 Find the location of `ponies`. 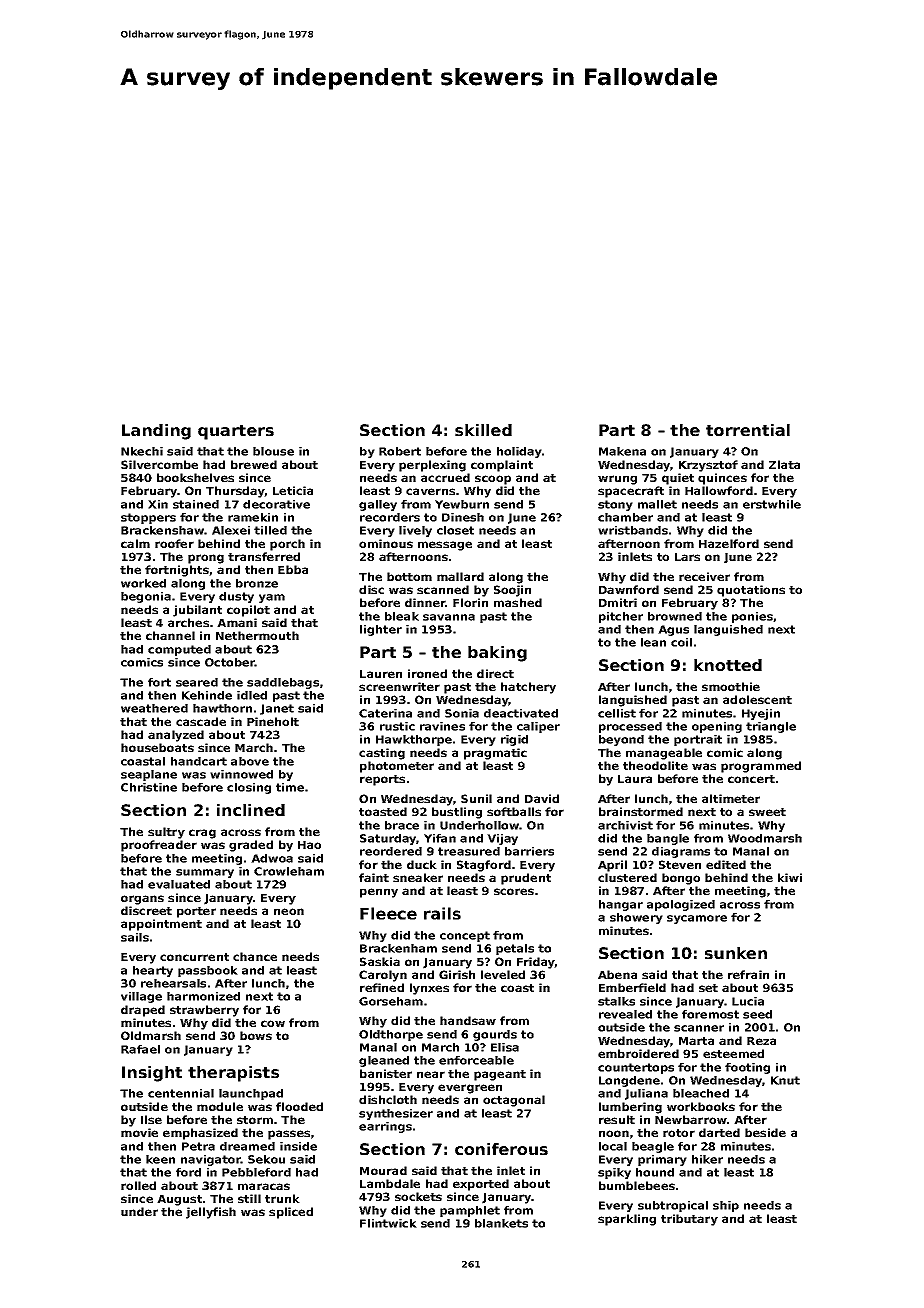

ponies is located at coordinates (752, 617).
